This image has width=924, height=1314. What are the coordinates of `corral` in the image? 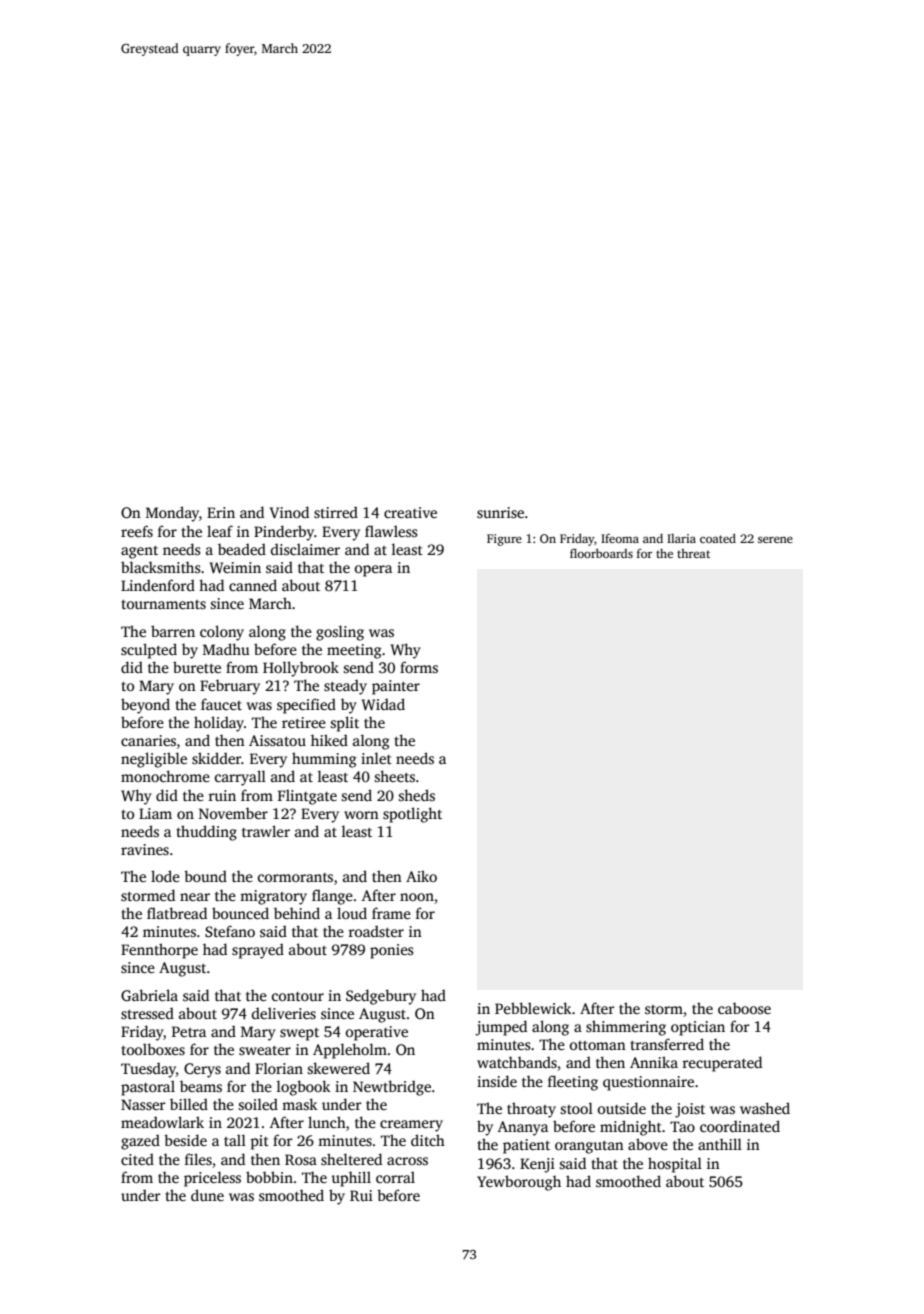 It's located at (395, 1177).
